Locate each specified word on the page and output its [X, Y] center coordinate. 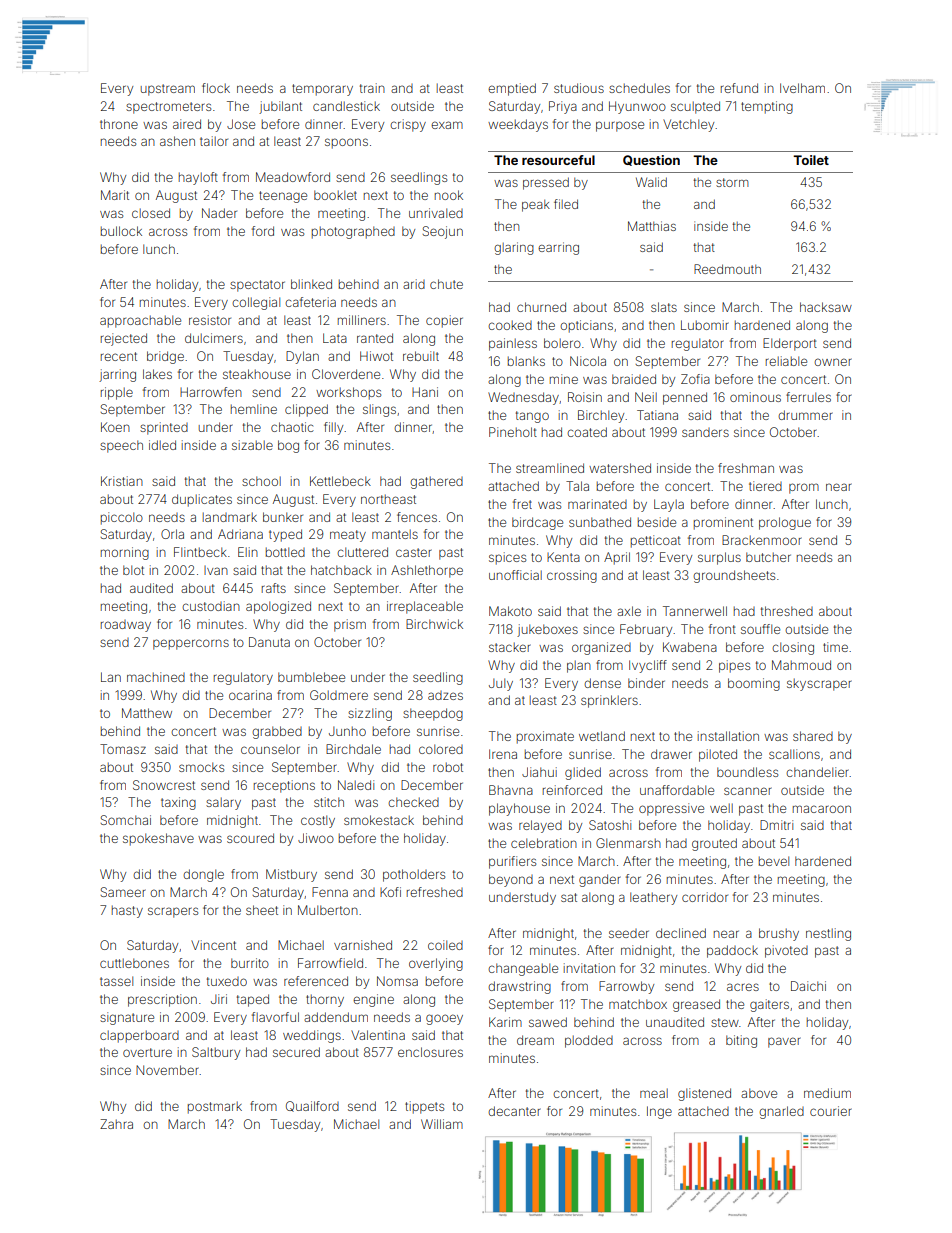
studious [579, 88]
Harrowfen [211, 392]
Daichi [808, 986]
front [722, 629]
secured [296, 1052]
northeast [388, 499]
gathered [436, 482]
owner [833, 362]
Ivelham [802, 88]
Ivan [216, 570]
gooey [444, 1019]
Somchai [125, 820]
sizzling [370, 714]
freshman [746, 468]
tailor [214, 141]
